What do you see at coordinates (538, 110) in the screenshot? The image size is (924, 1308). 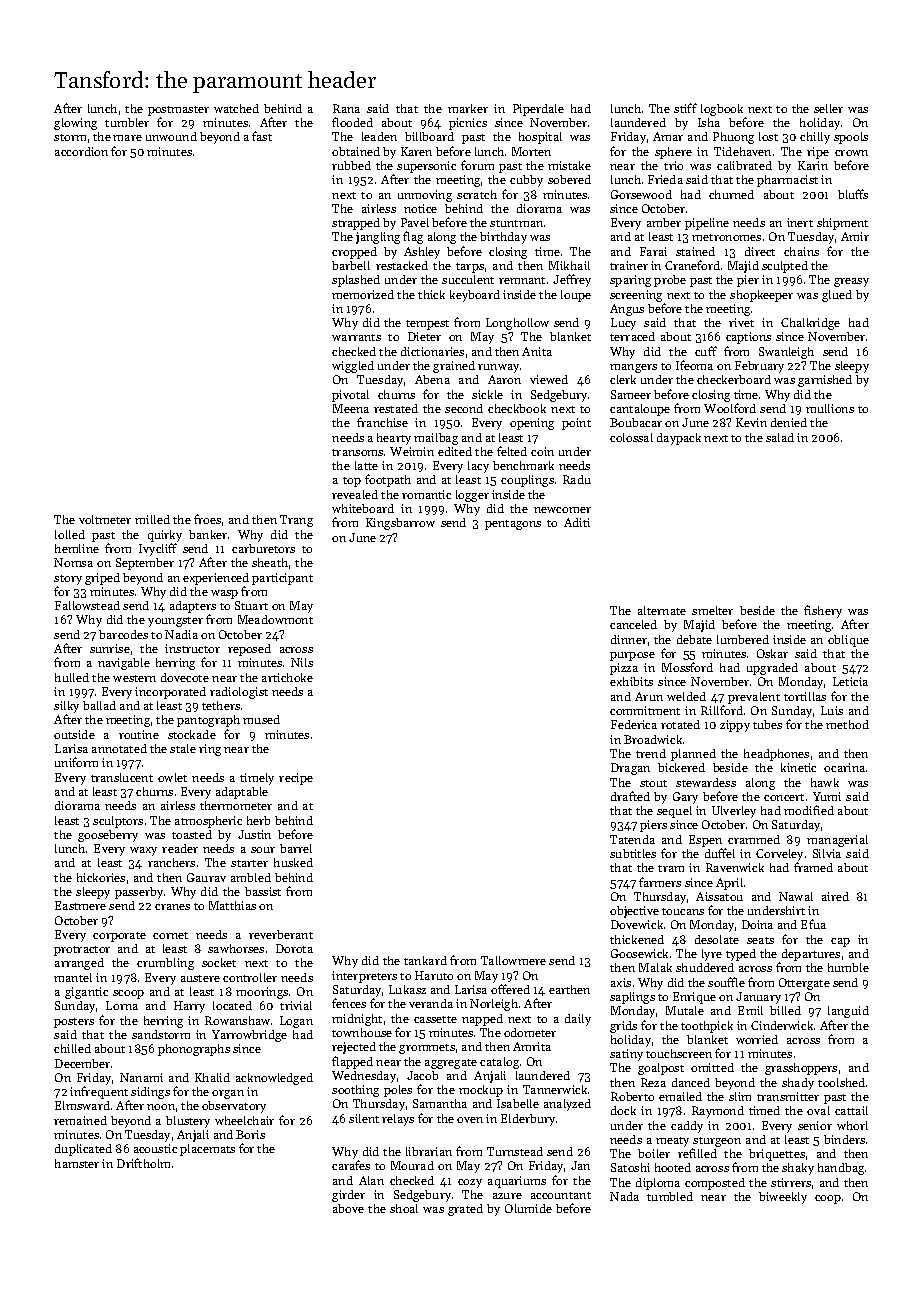 I see `Piperdale` at bounding box center [538, 110].
